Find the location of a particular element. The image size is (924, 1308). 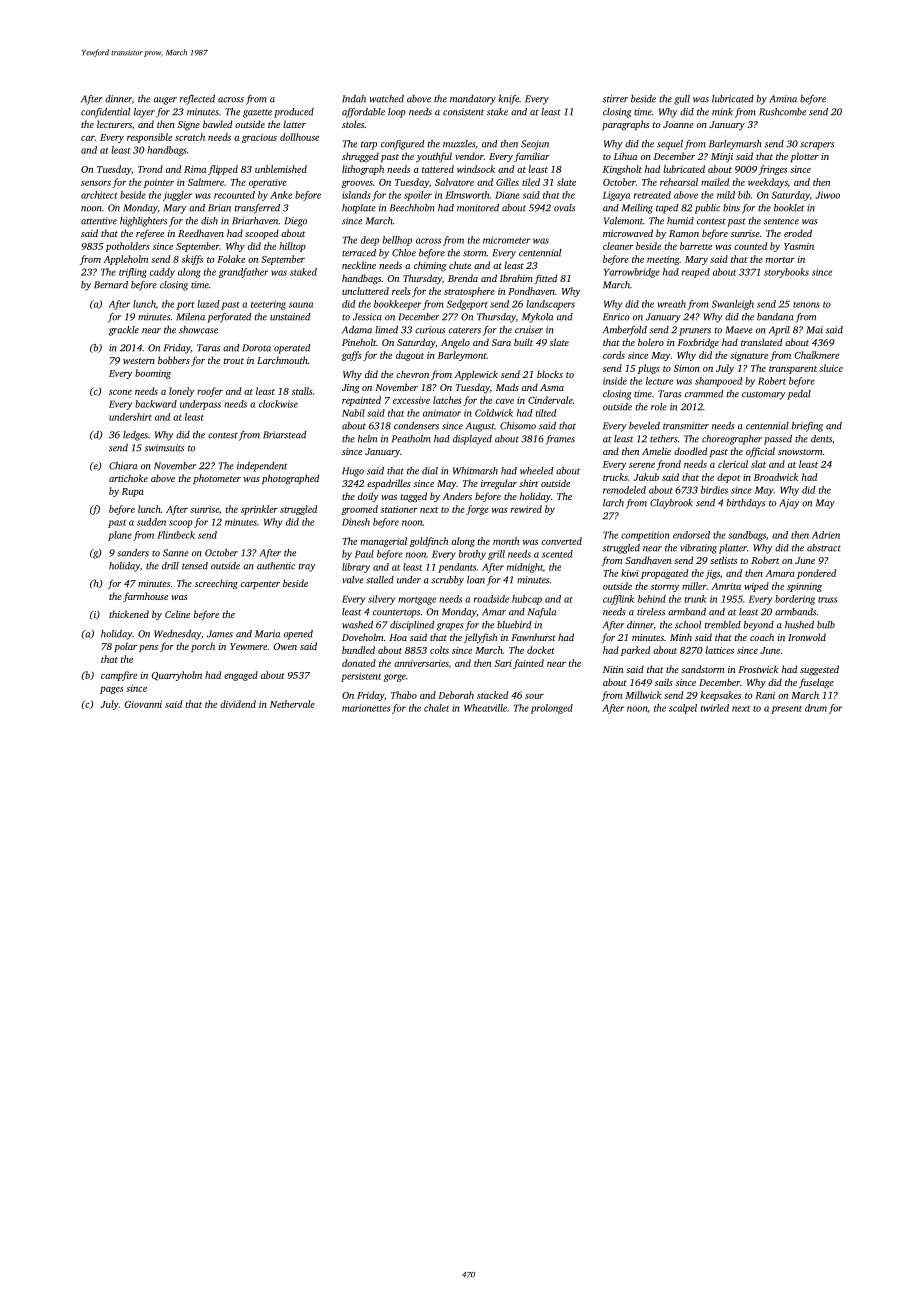

Bernard is located at coordinates (111, 285).
